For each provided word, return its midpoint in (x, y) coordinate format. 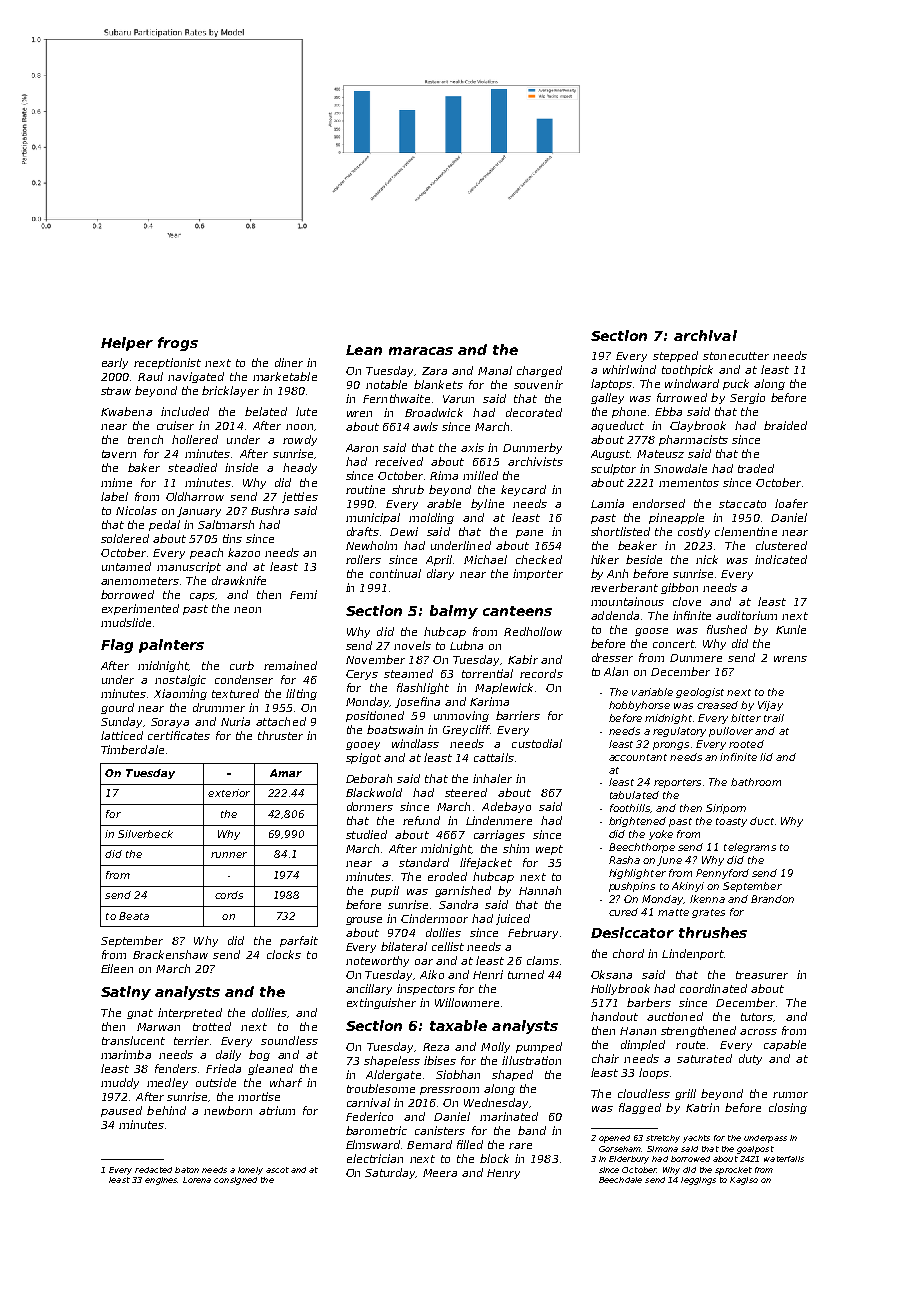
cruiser (175, 425)
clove (687, 601)
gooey (363, 746)
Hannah (540, 890)
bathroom (756, 782)
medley (167, 1083)
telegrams (750, 848)
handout (614, 1016)
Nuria (235, 721)
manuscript (189, 567)
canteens (517, 611)
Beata (134, 916)
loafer (791, 503)
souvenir (538, 384)
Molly (495, 1047)
